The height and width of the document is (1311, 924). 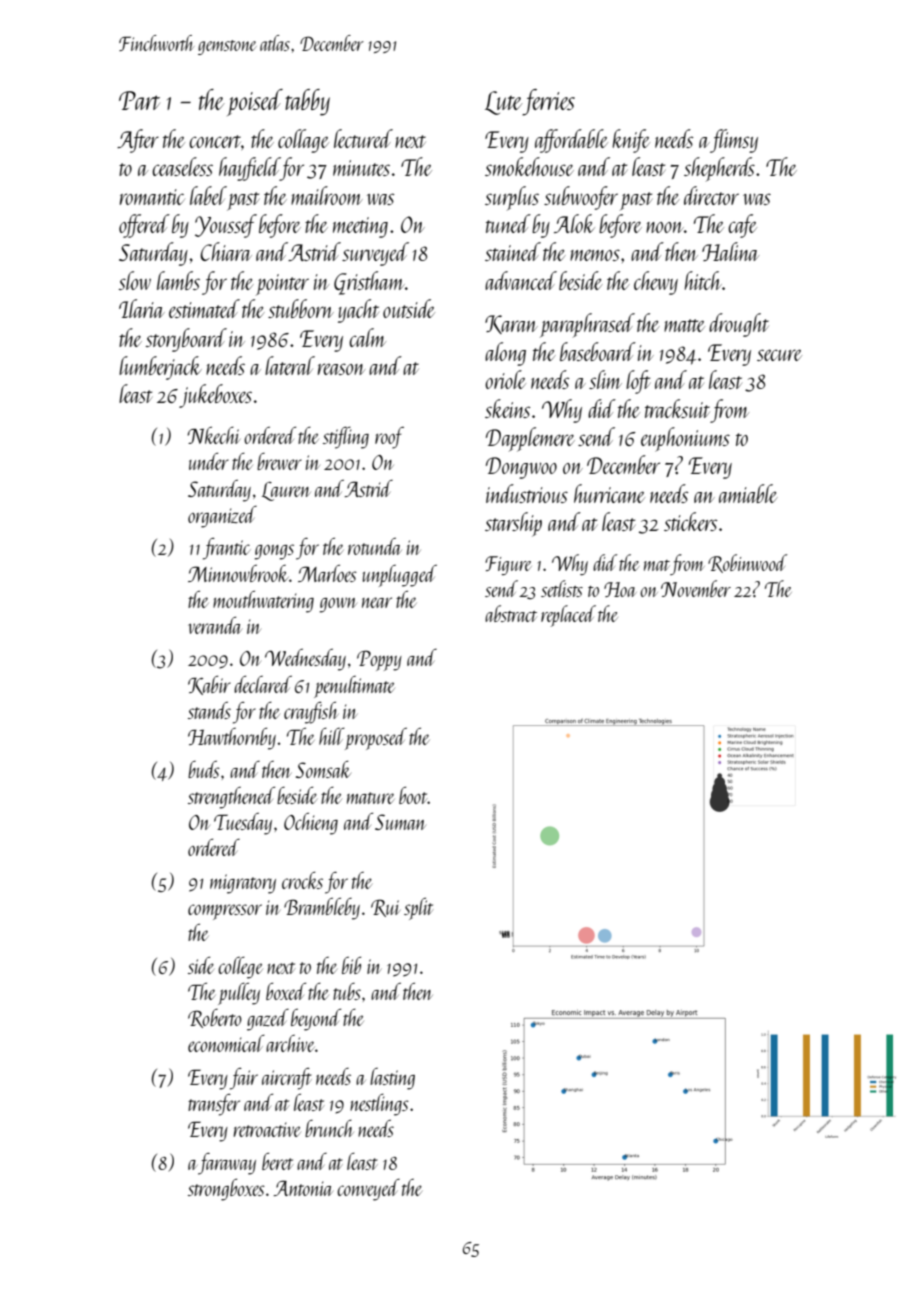 What do you see at coordinates (507, 408) in the document?
I see `skeins` at bounding box center [507, 408].
